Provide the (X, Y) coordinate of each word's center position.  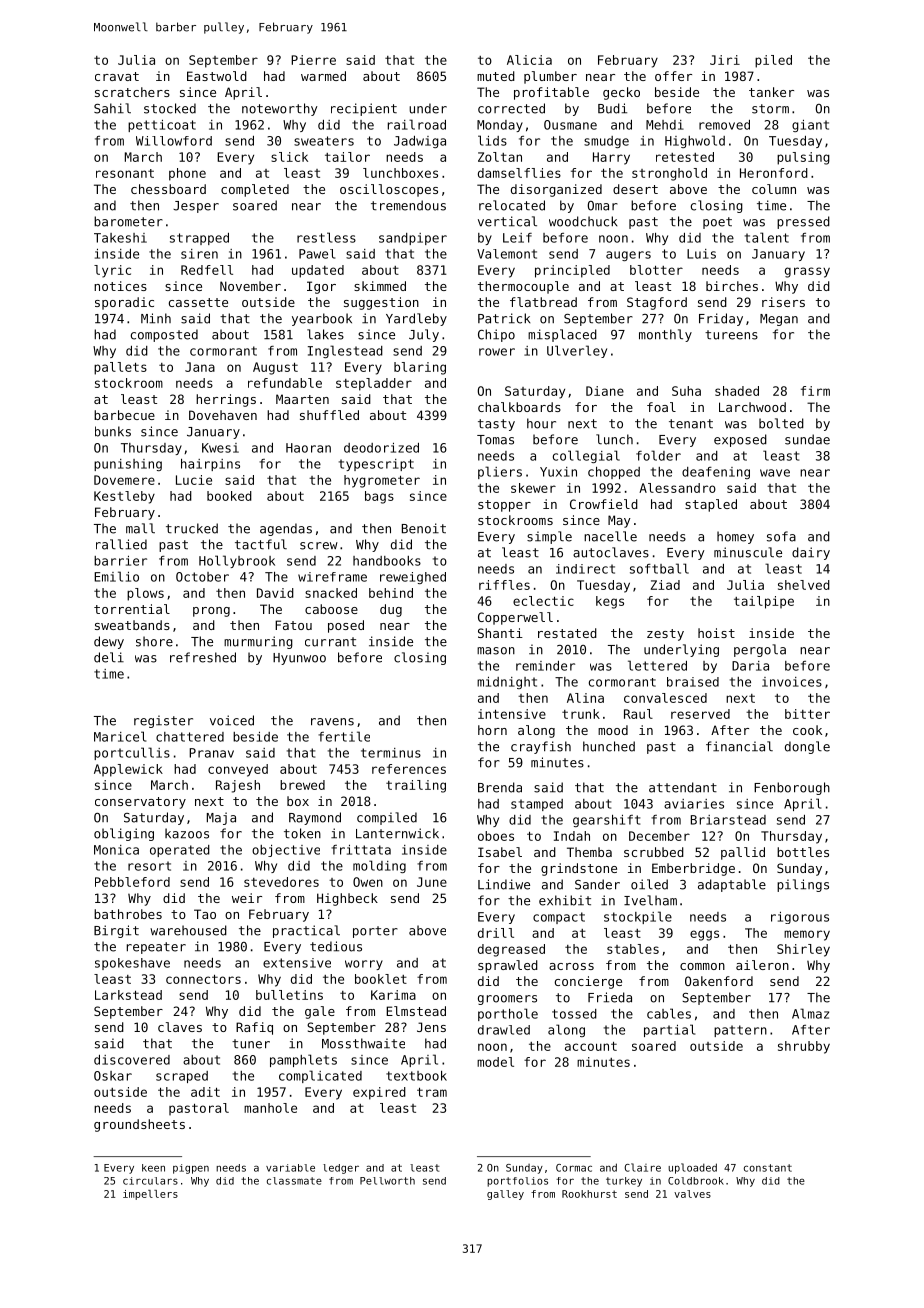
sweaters (324, 141)
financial (739, 746)
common (702, 966)
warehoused (188, 930)
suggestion (381, 303)
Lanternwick (397, 833)
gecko (621, 93)
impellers (150, 1195)
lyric (112, 271)
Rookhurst (589, 1194)
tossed (574, 1014)
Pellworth (387, 1181)
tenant (691, 424)
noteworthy (279, 109)
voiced (232, 720)
